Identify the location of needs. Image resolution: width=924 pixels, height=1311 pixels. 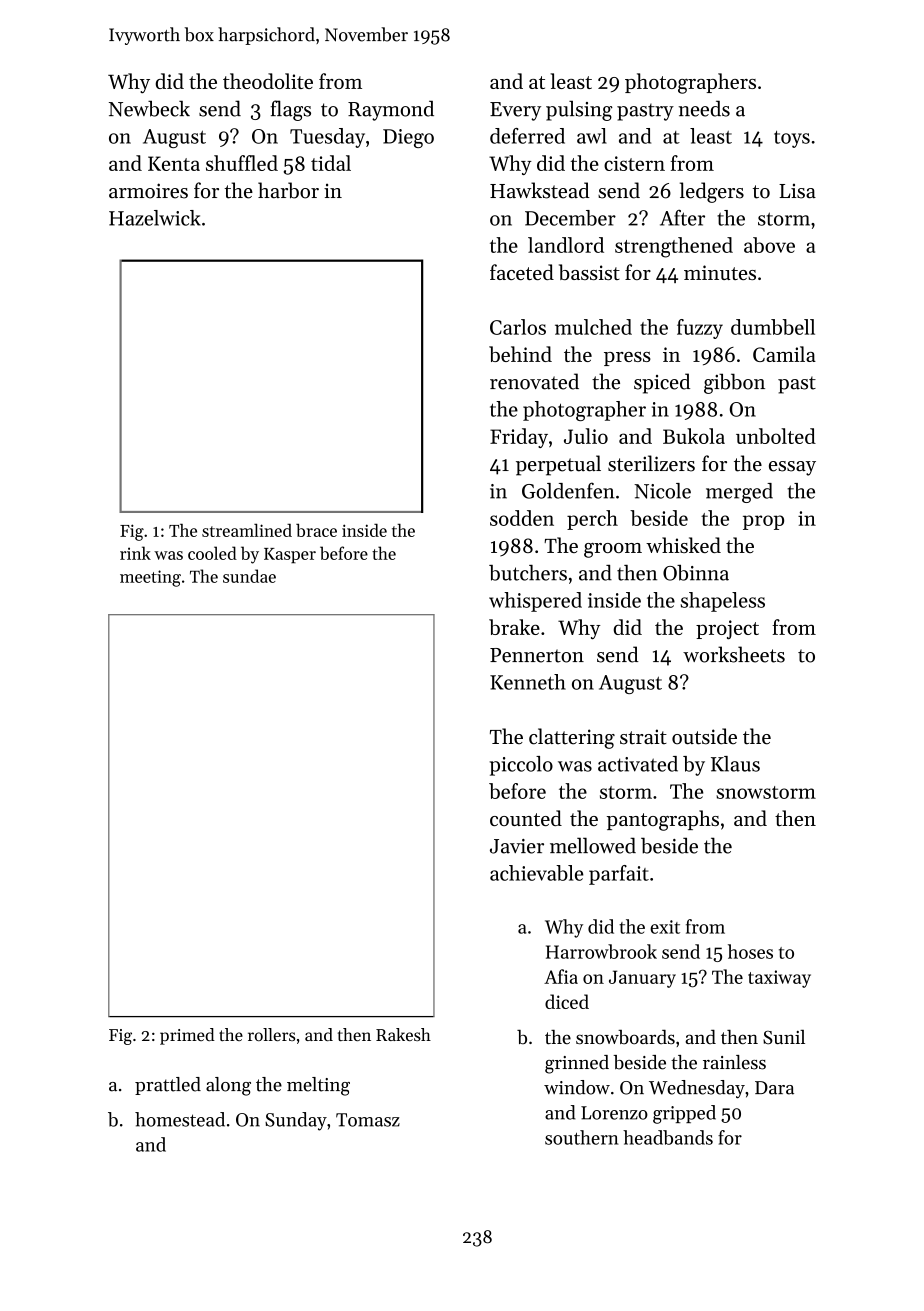
(704, 108).
